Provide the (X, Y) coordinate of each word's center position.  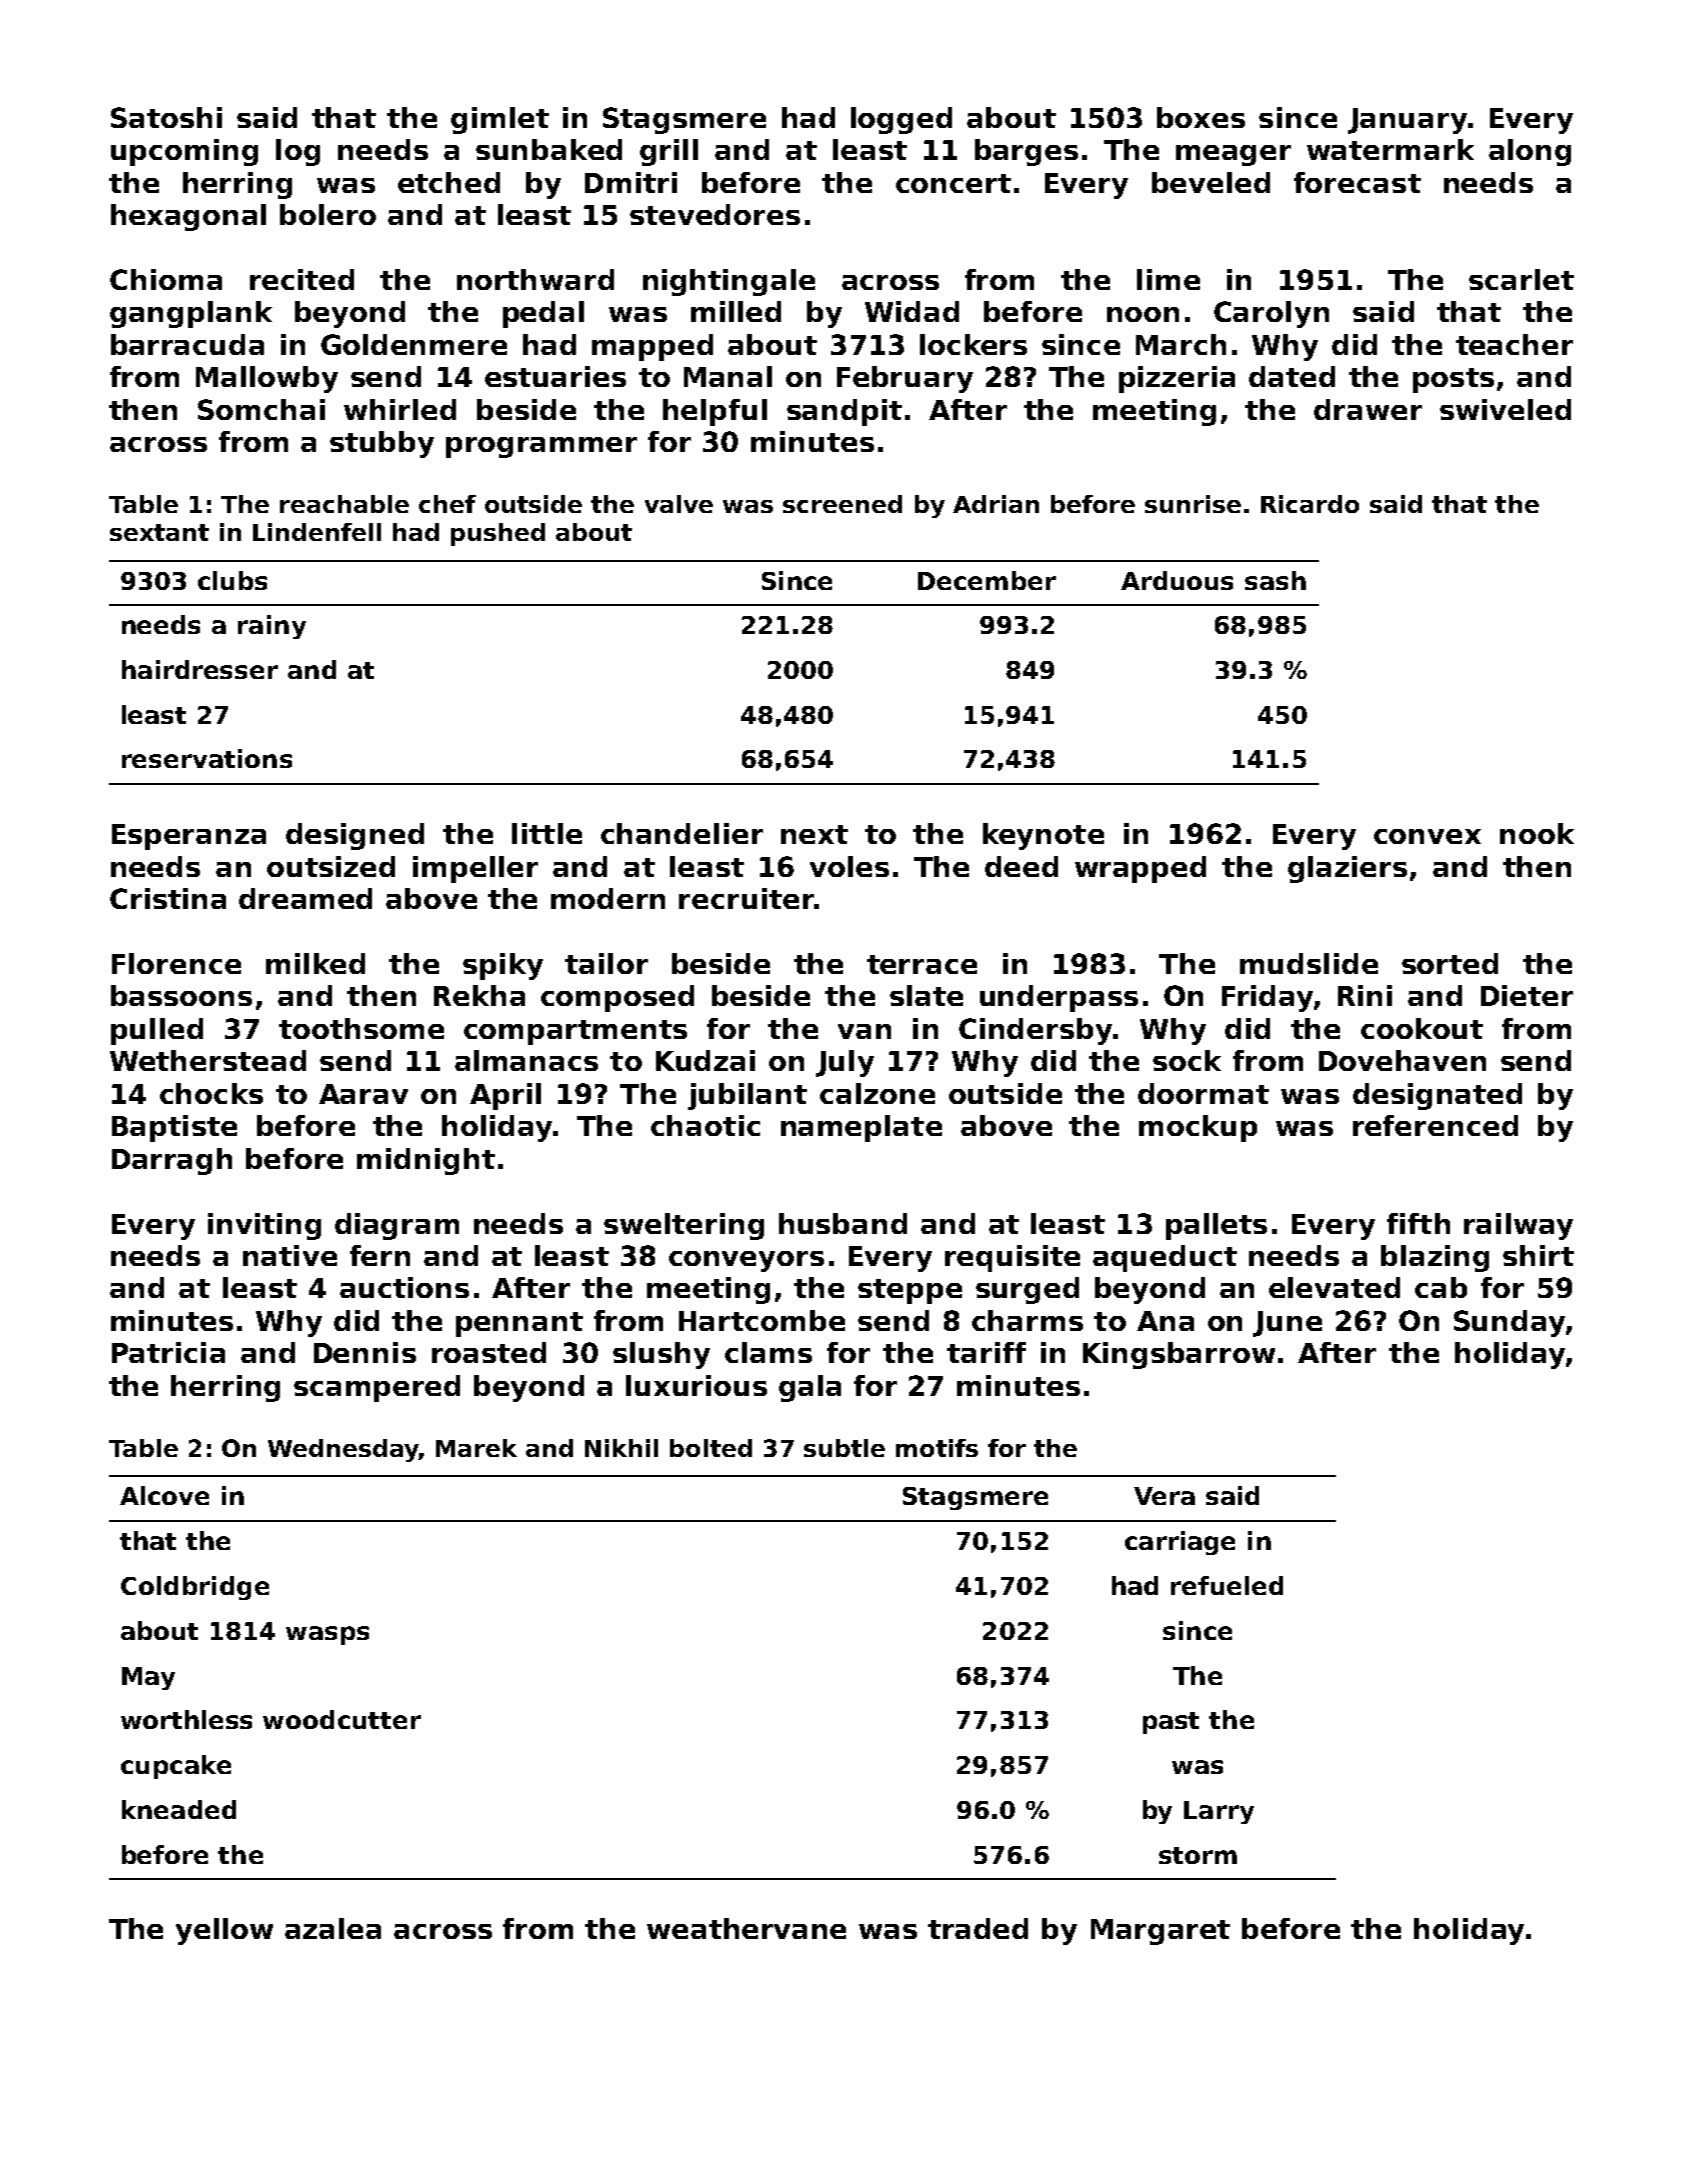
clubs (232, 580)
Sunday (1509, 1323)
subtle (844, 1448)
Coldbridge (195, 1588)
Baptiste (174, 1128)
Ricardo (1310, 504)
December (987, 580)
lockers (973, 344)
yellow (224, 1931)
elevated (1334, 1287)
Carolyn (1271, 314)
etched (449, 182)
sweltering (684, 1226)
